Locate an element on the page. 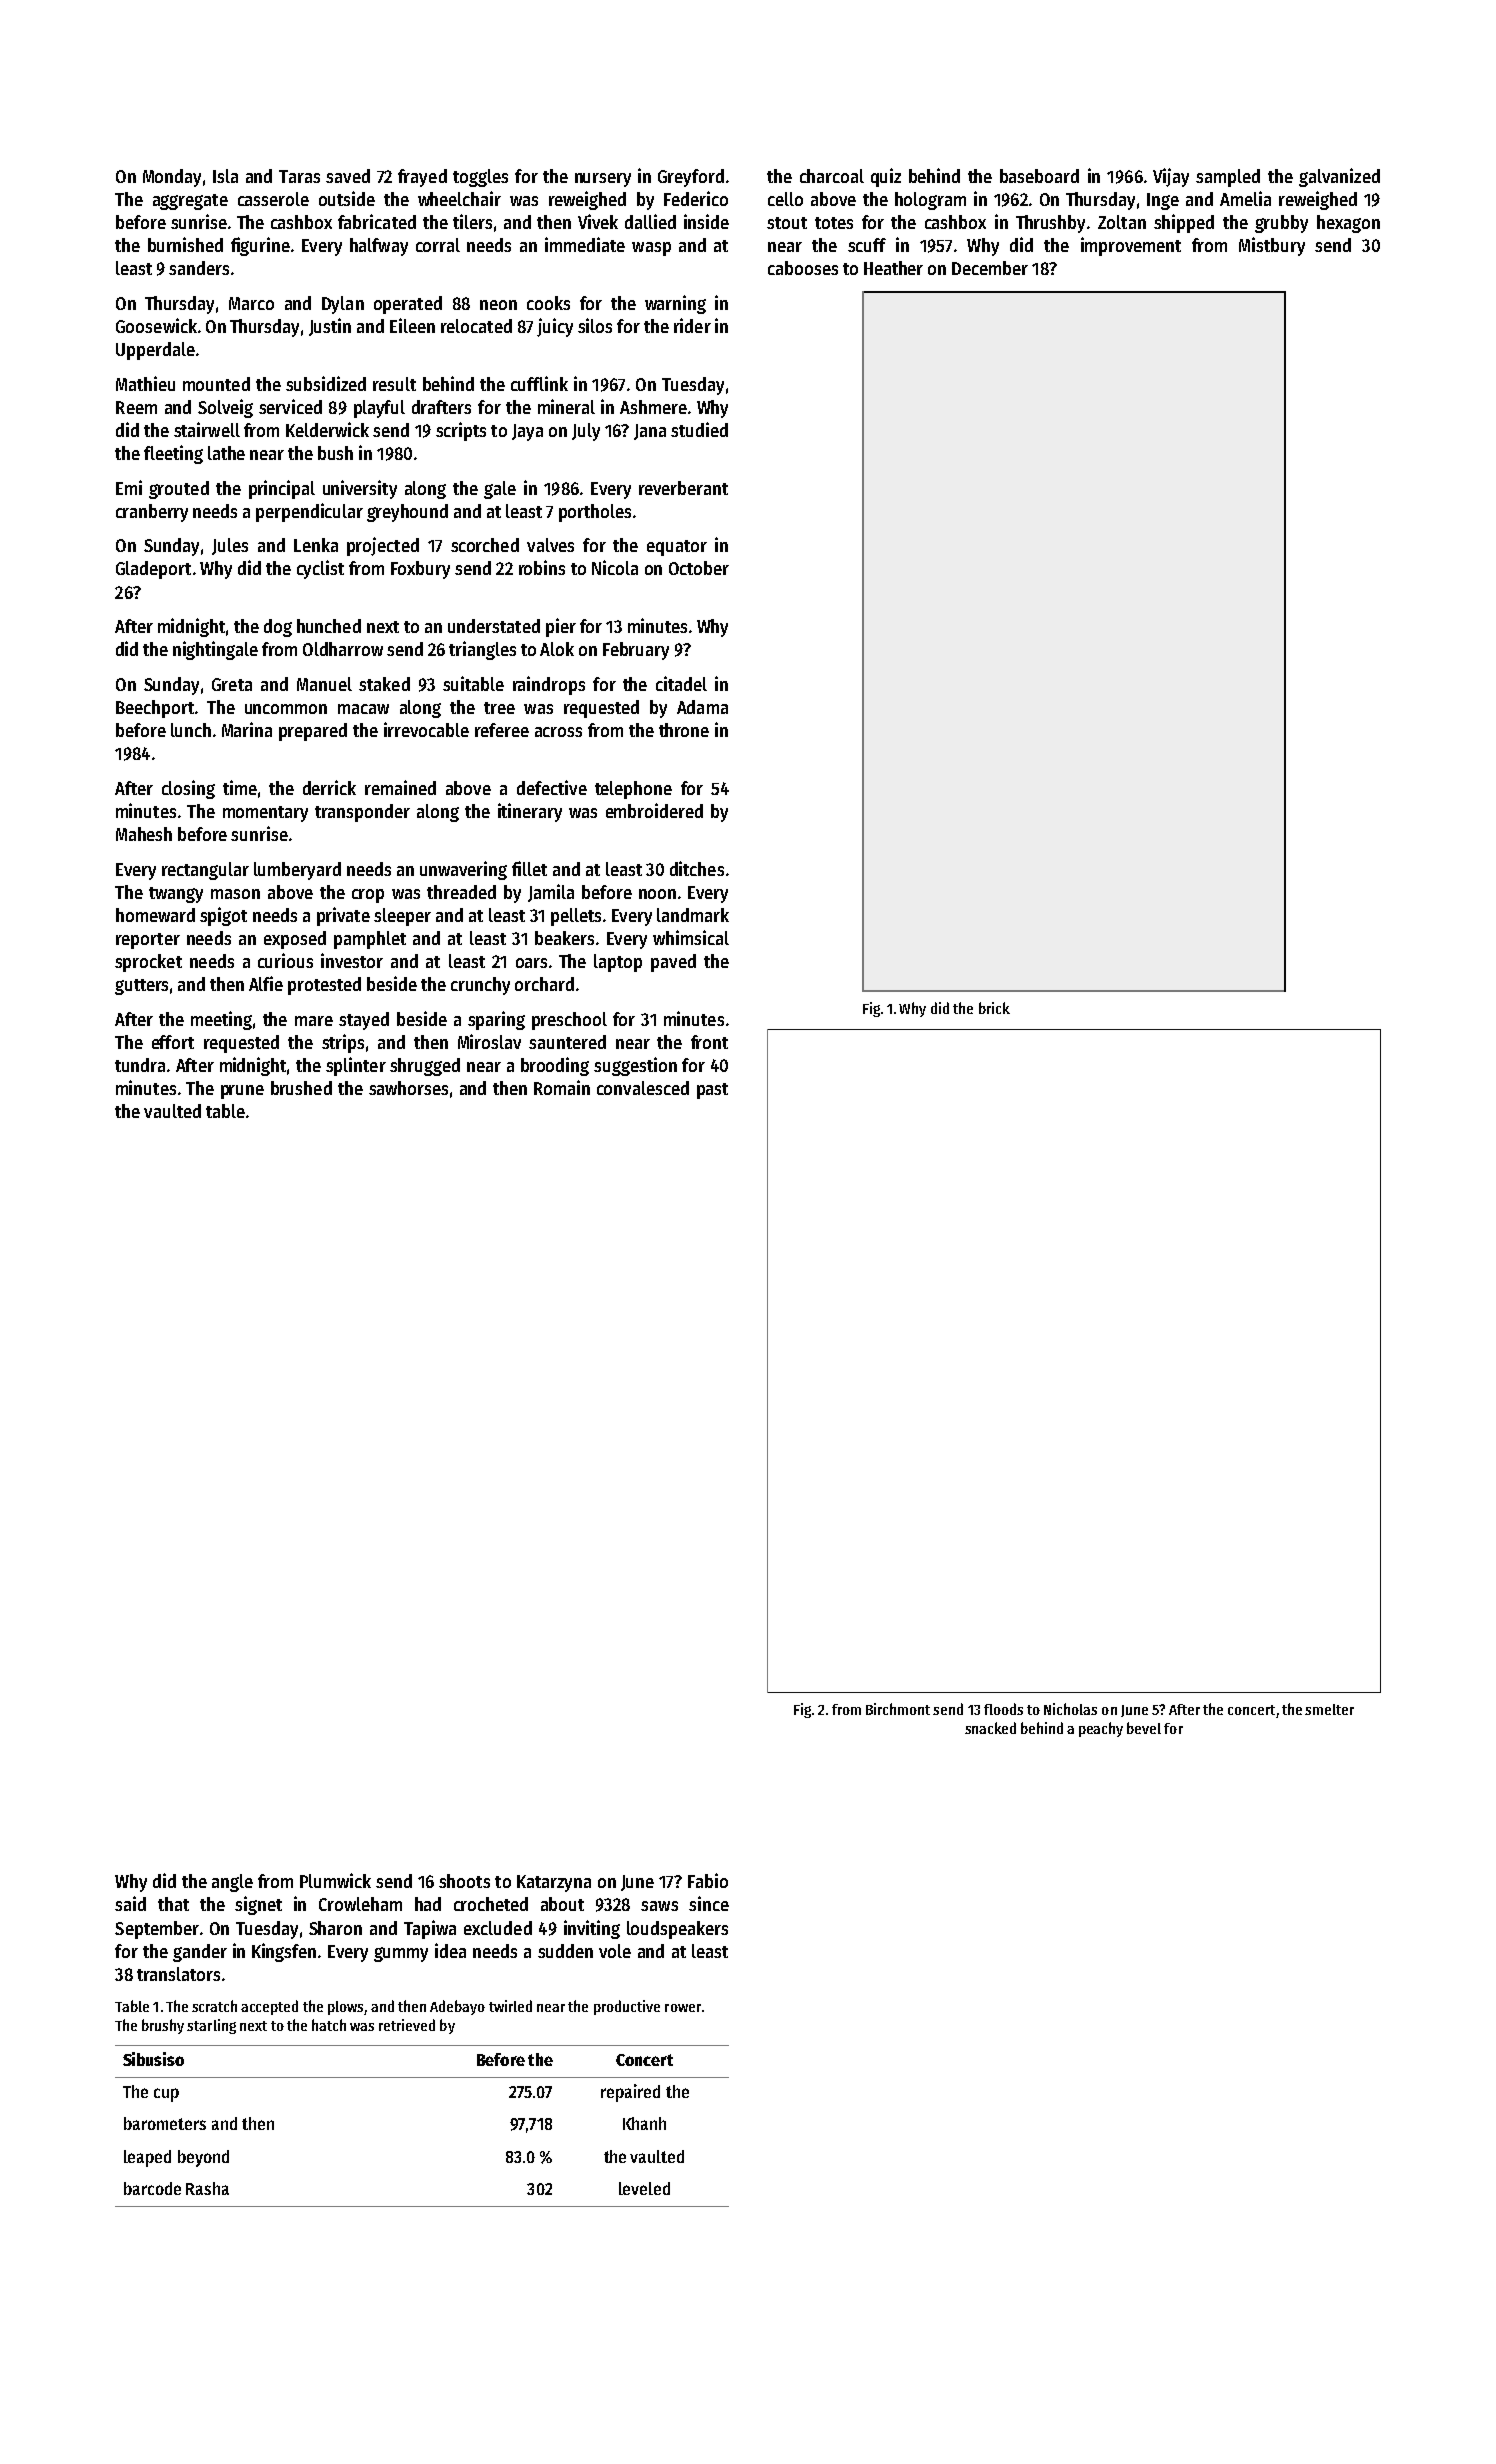  Adama is located at coordinates (702, 707).
